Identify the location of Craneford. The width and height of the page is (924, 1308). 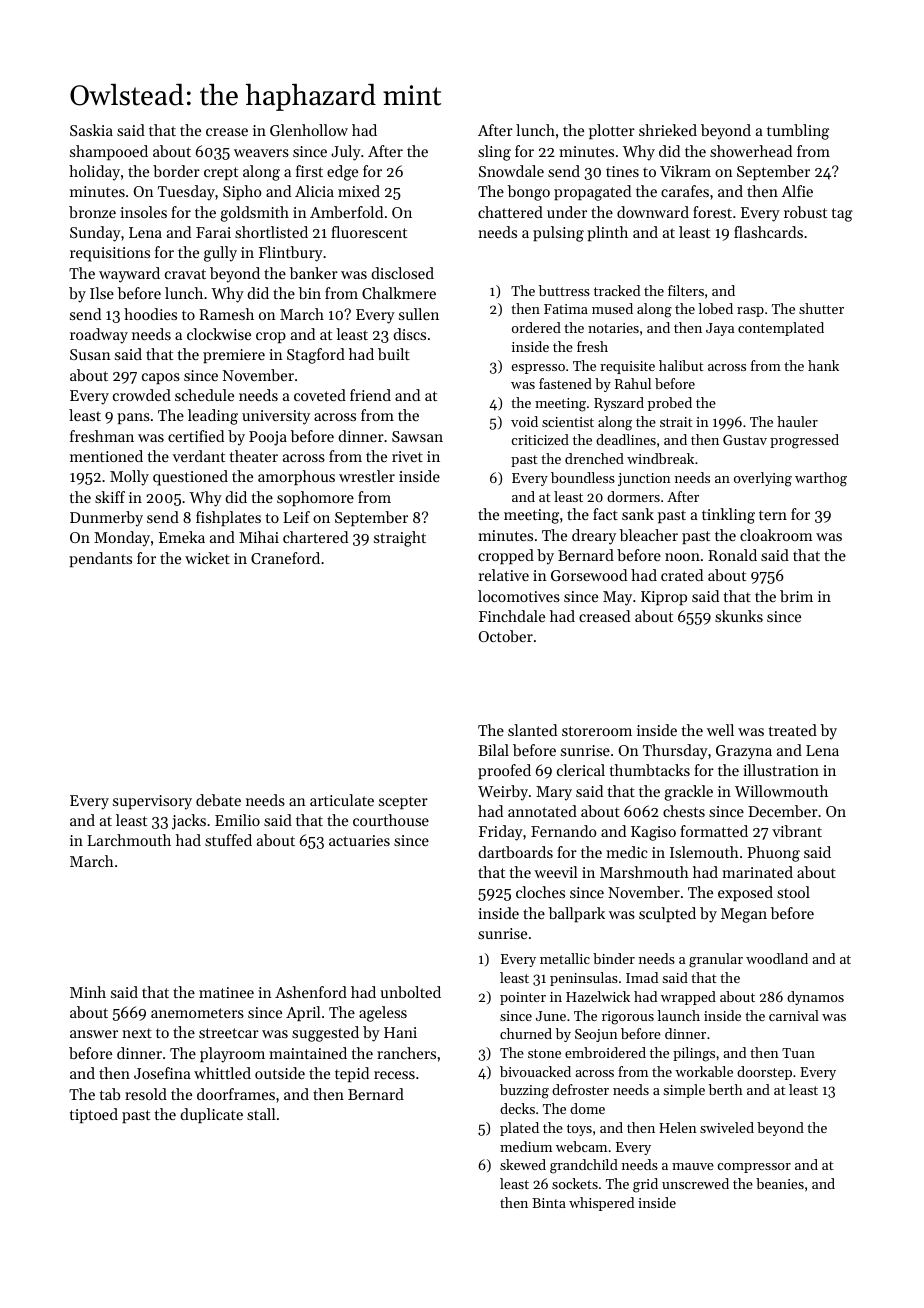
(285, 558).
